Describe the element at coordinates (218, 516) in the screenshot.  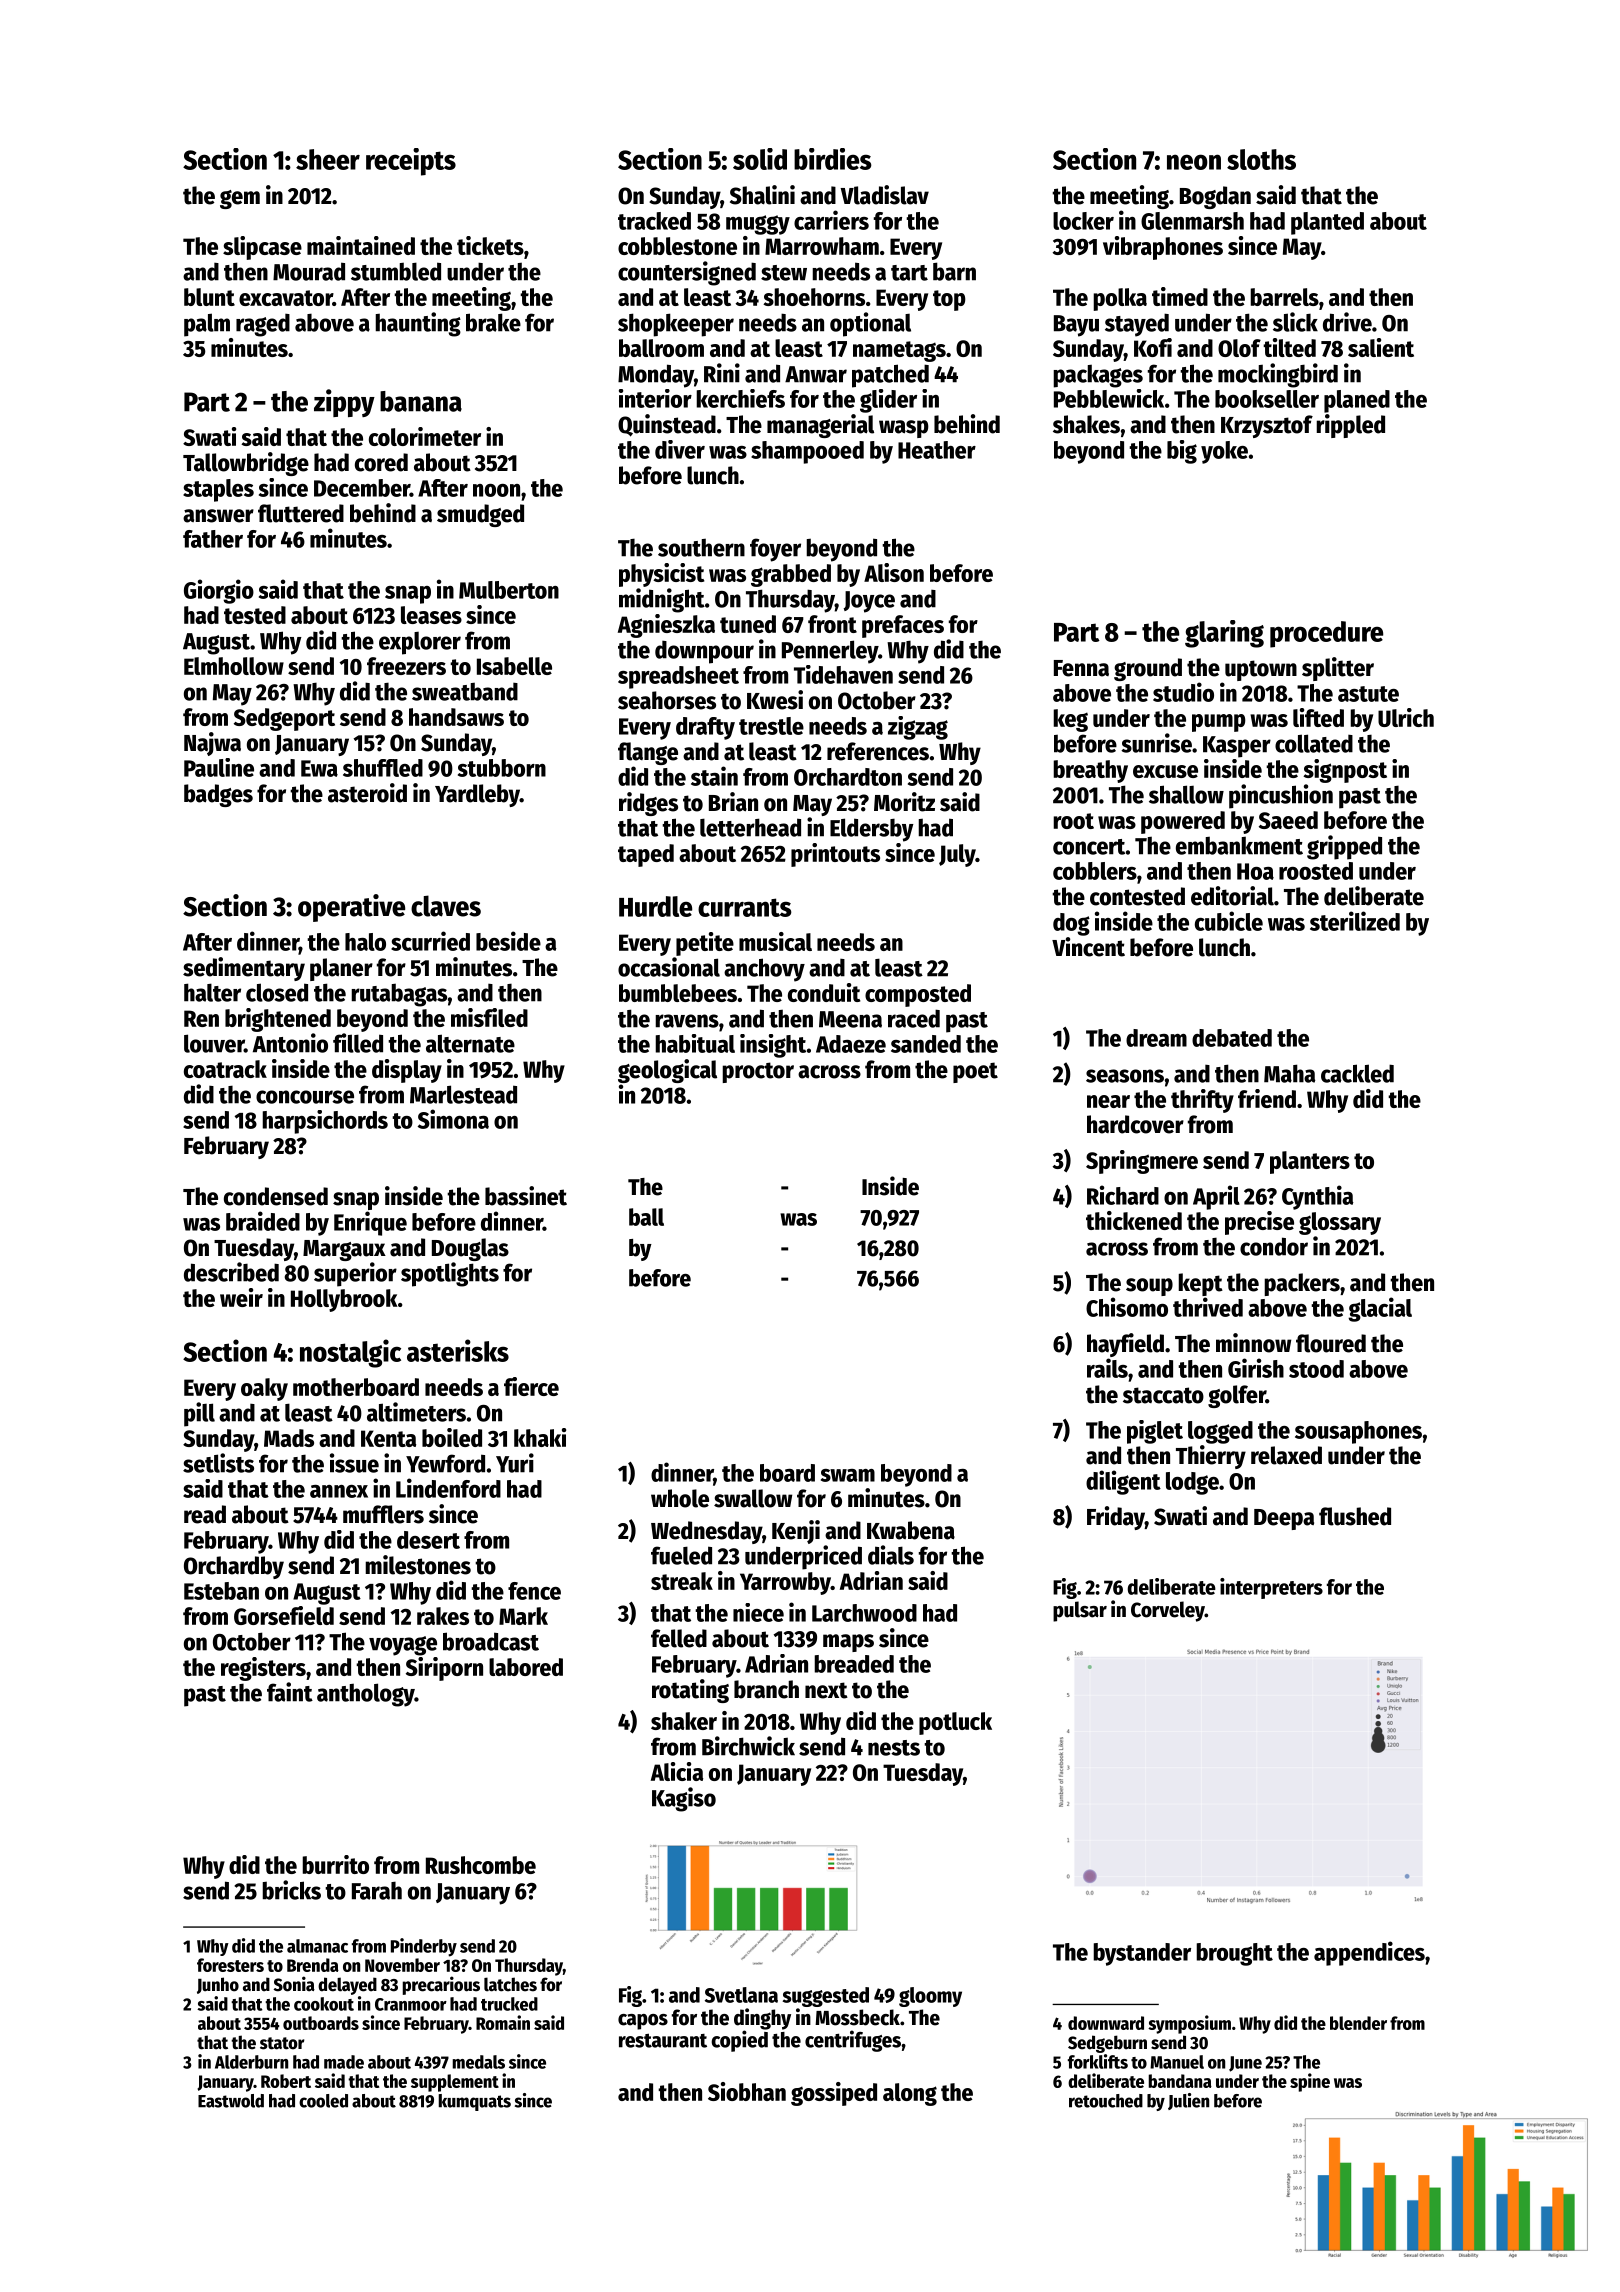
I see `answer` at that location.
